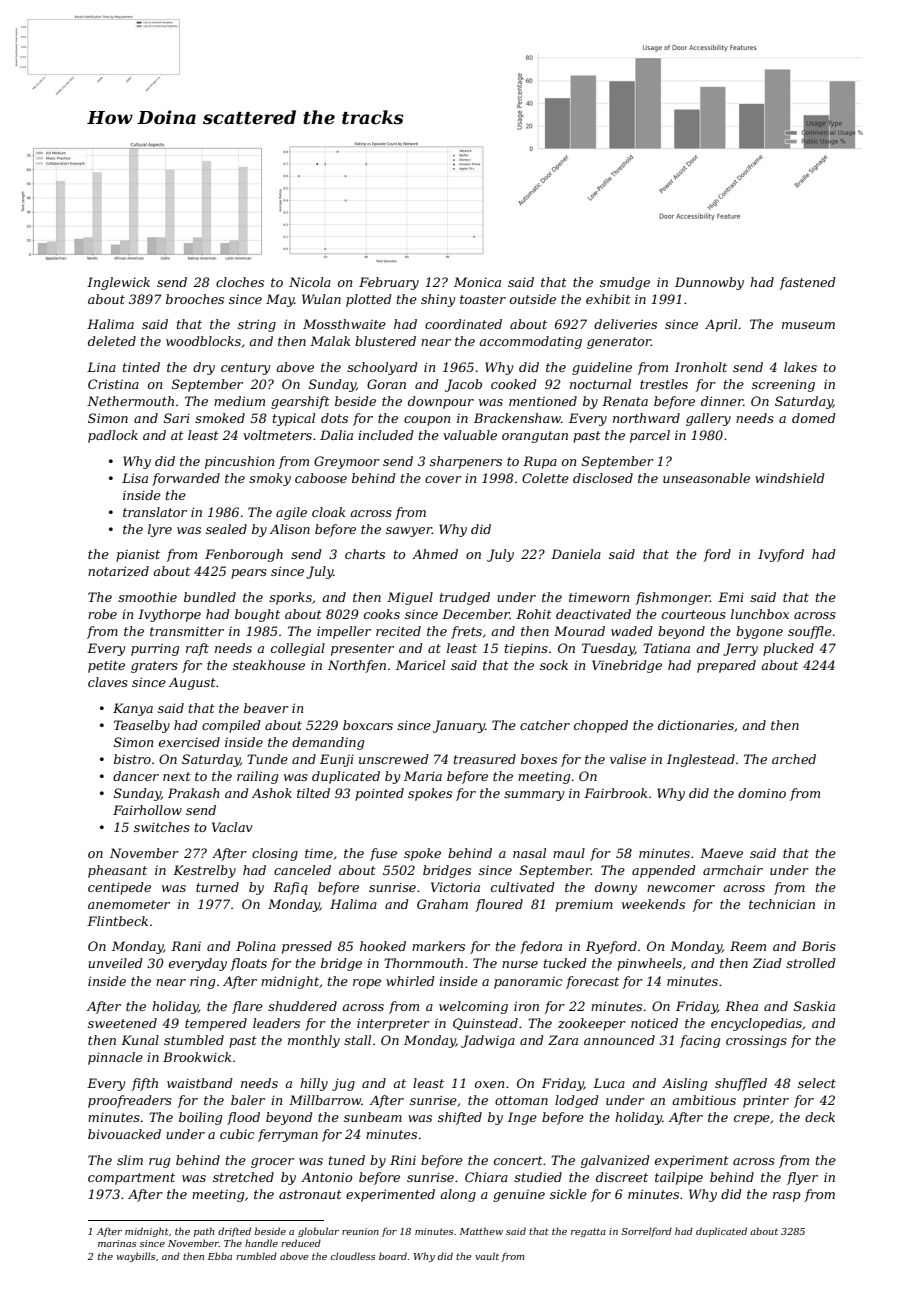 The width and height of the page is (924, 1308). What do you see at coordinates (247, 1007) in the page?
I see `flare` at bounding box center [247, 1007].
